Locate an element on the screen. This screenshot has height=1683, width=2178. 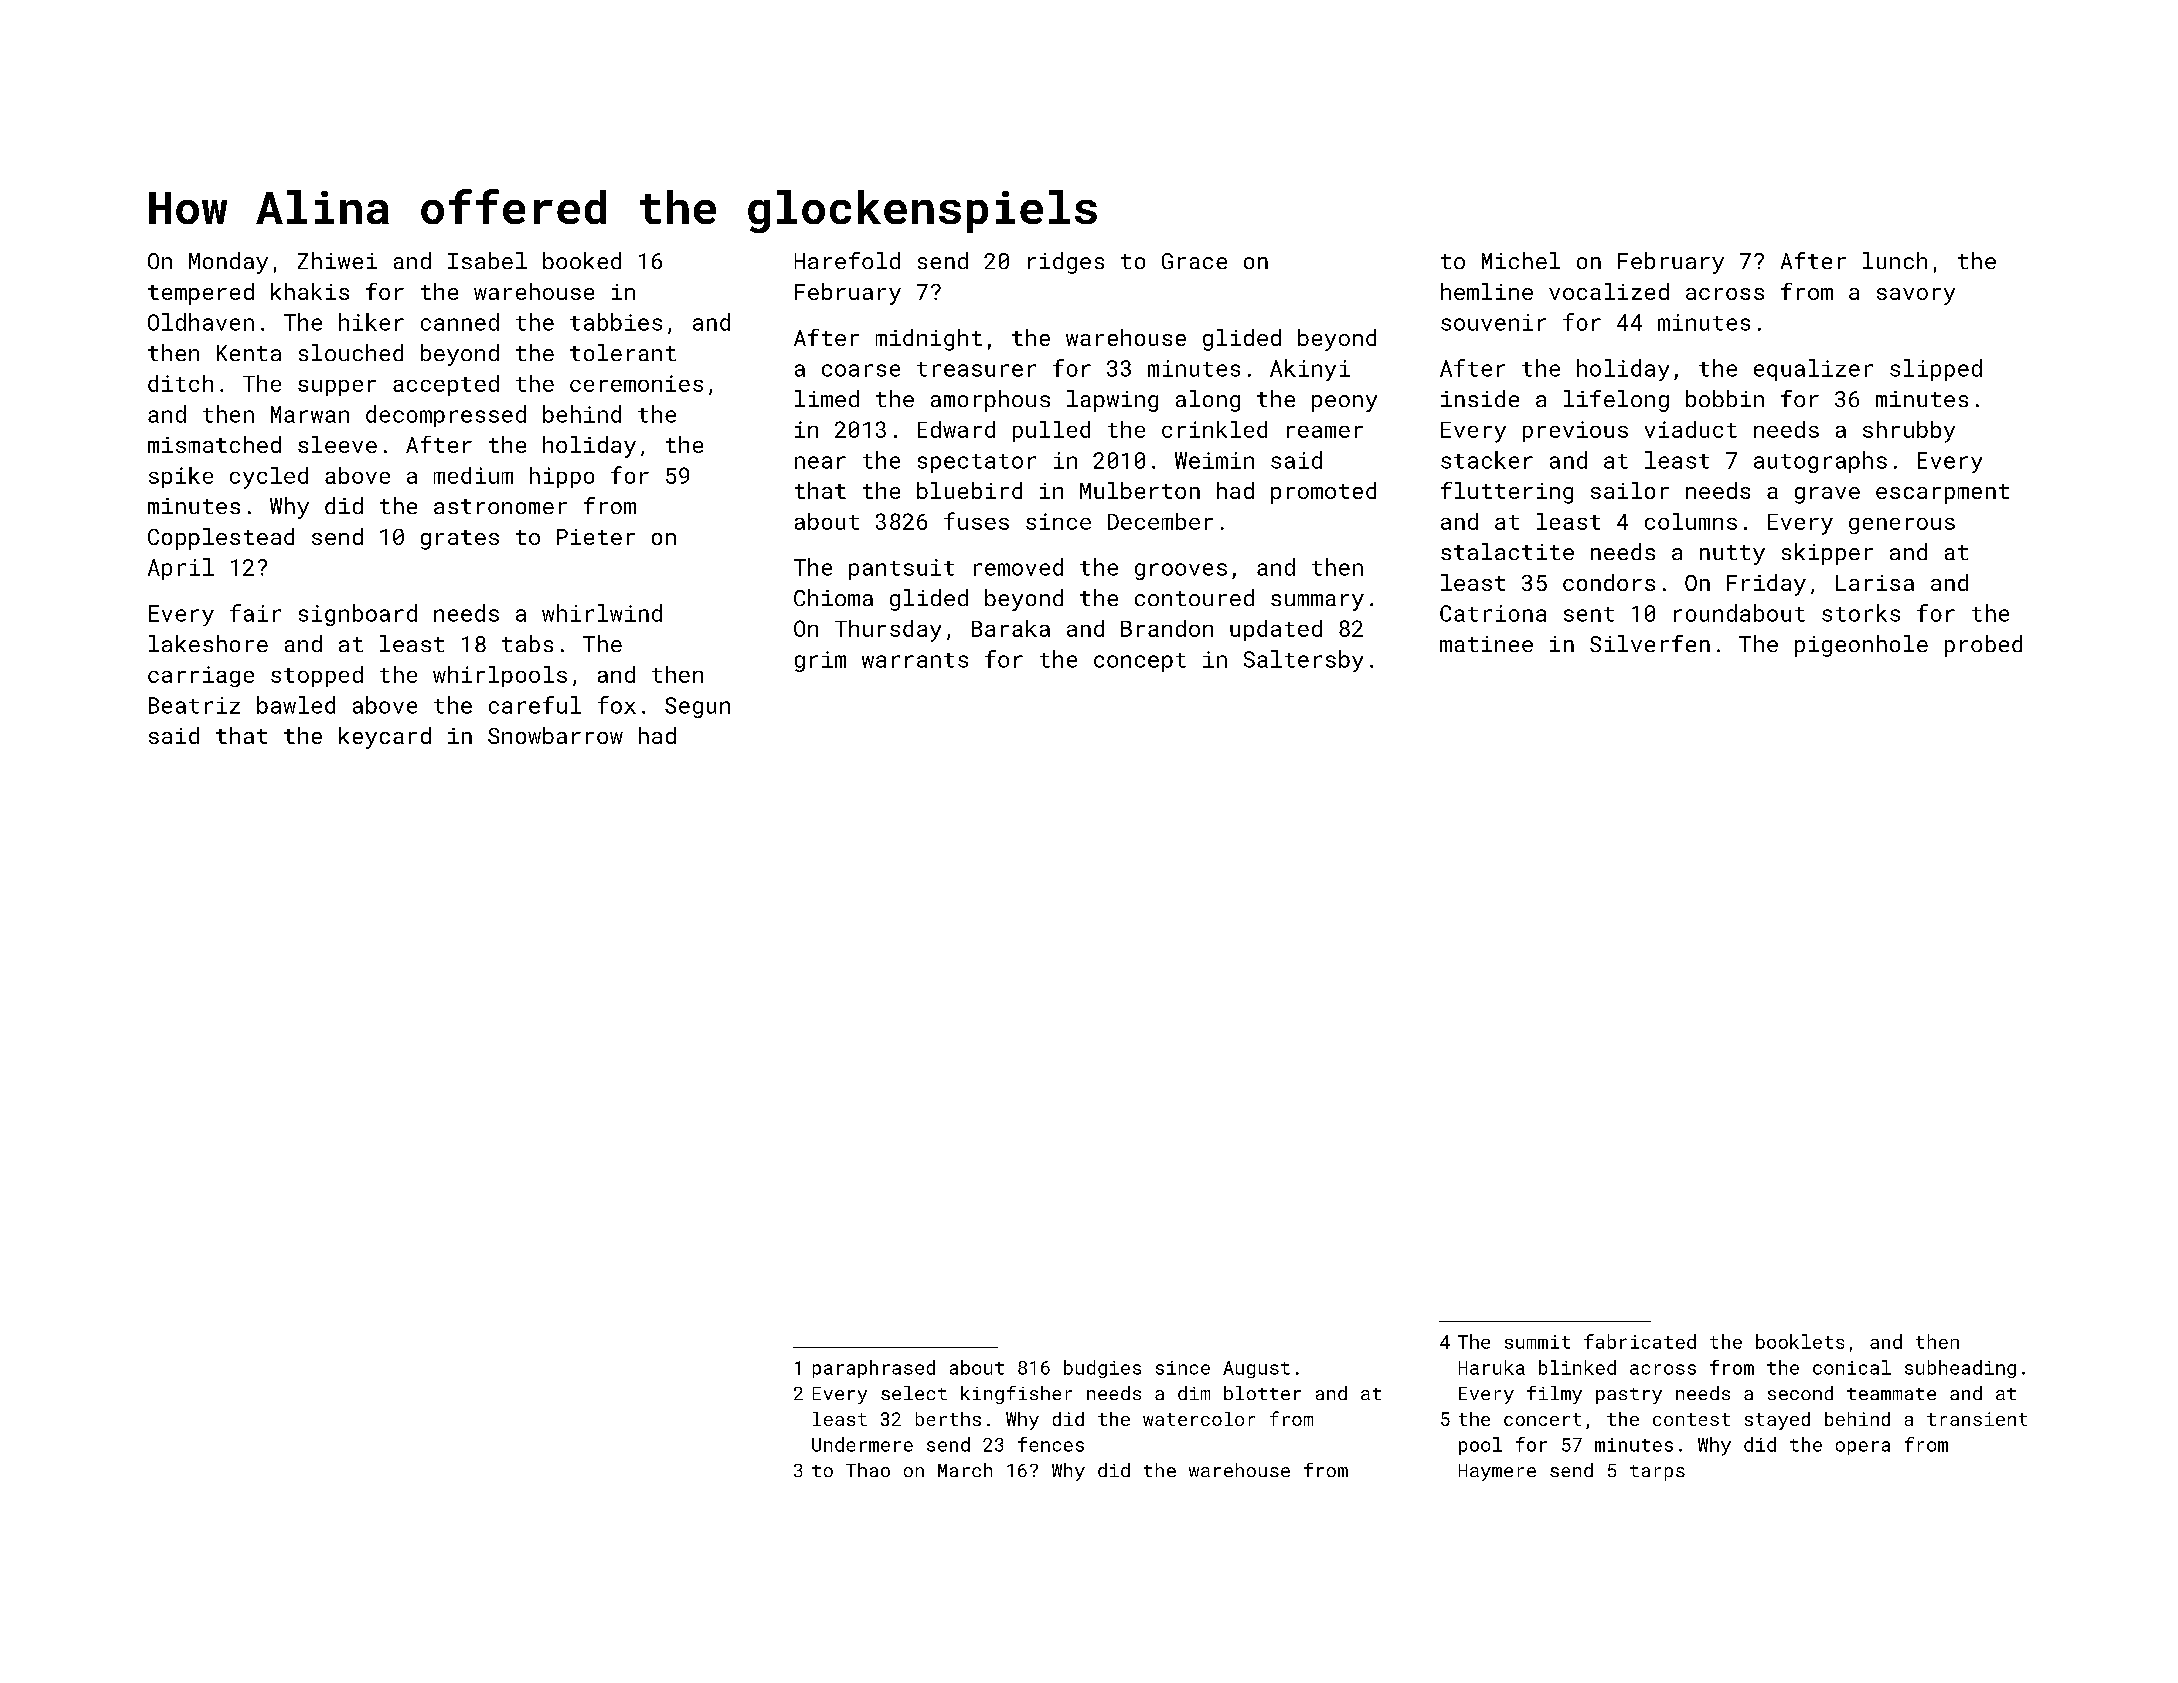
March is located at coordinates (965, 1470).
